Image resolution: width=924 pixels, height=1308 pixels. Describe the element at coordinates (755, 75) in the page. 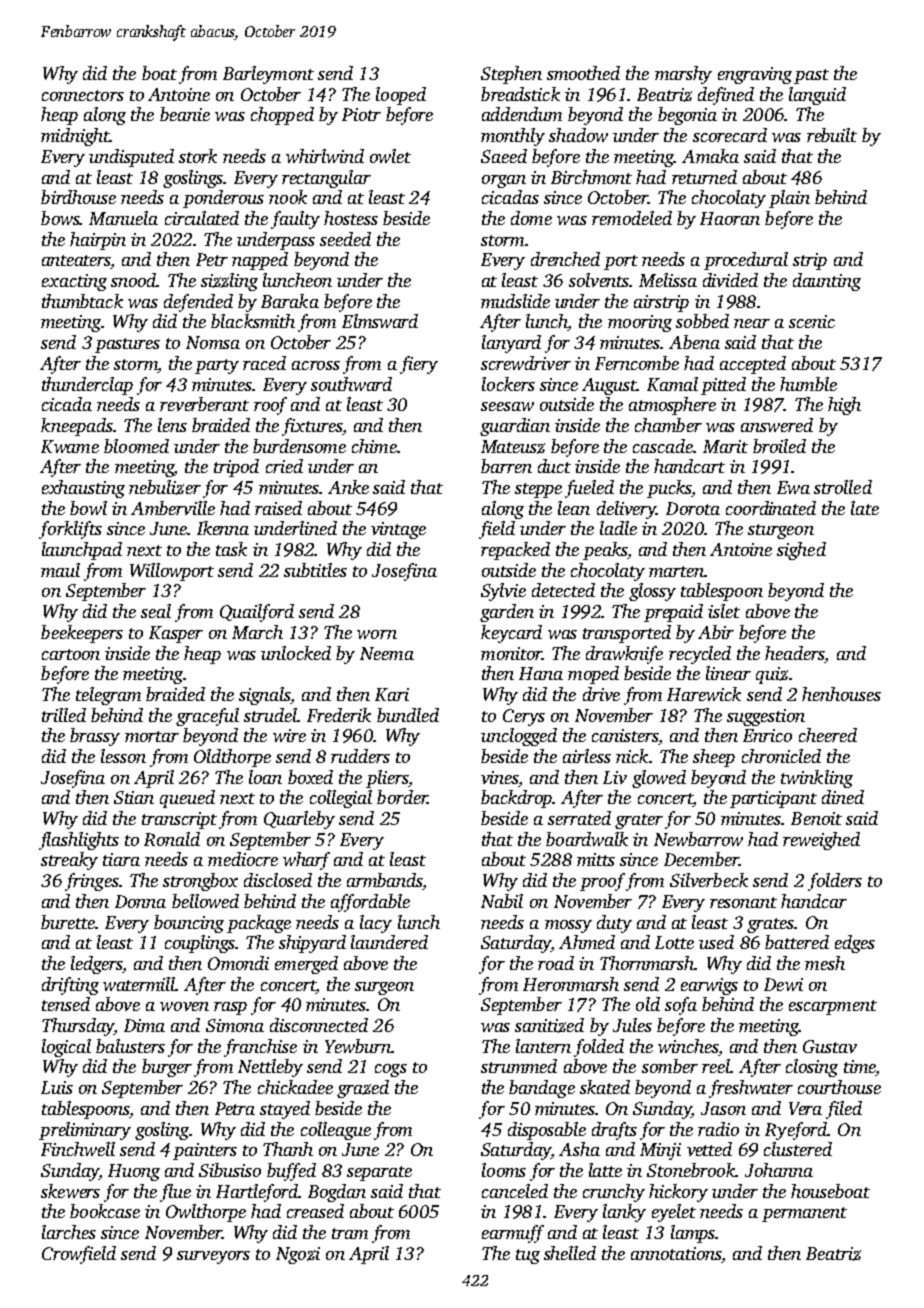

I see `engraving` at that location.
